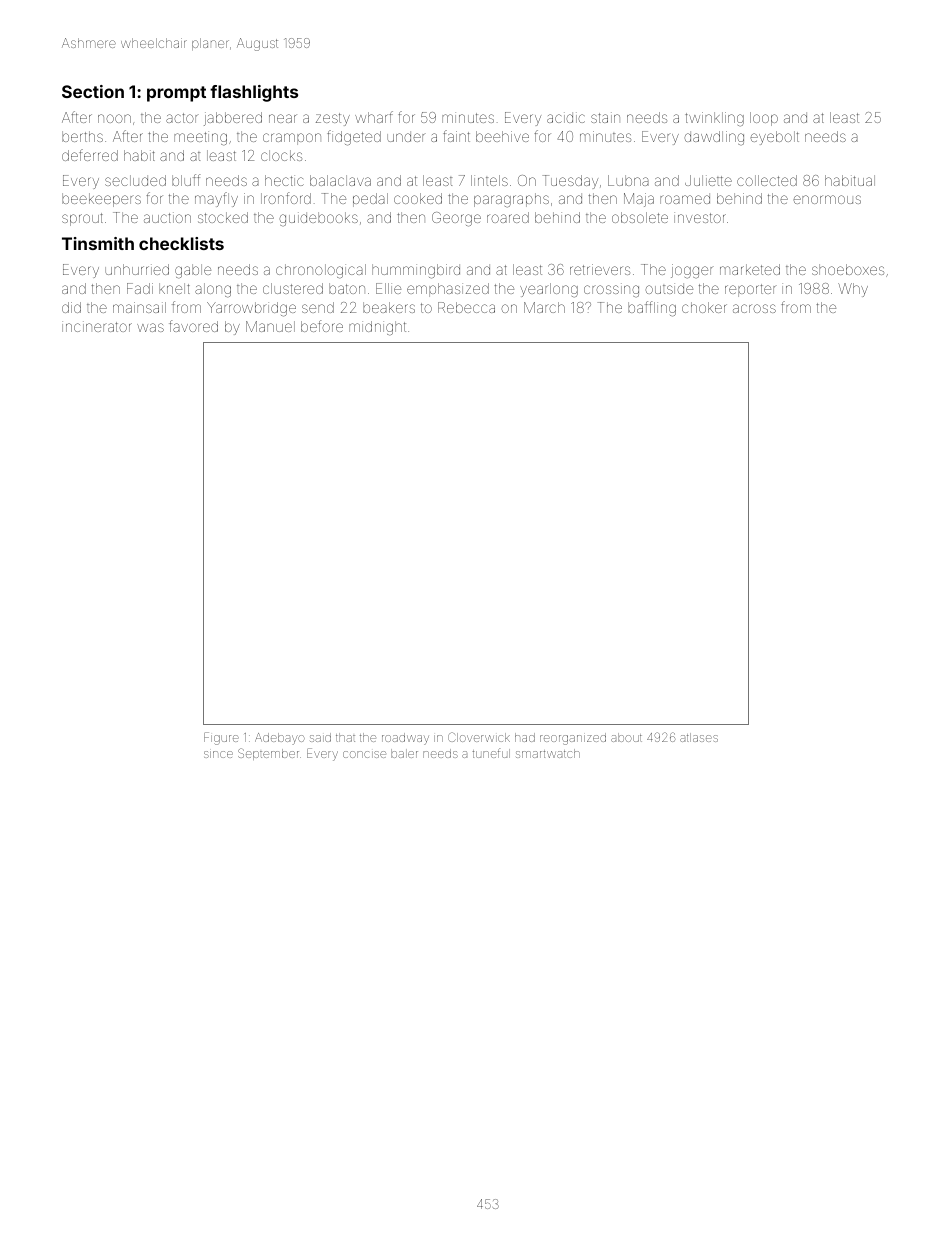  Describe the element at coordinates (377, 328) in the screenshot. I see `midnight` at that location.
